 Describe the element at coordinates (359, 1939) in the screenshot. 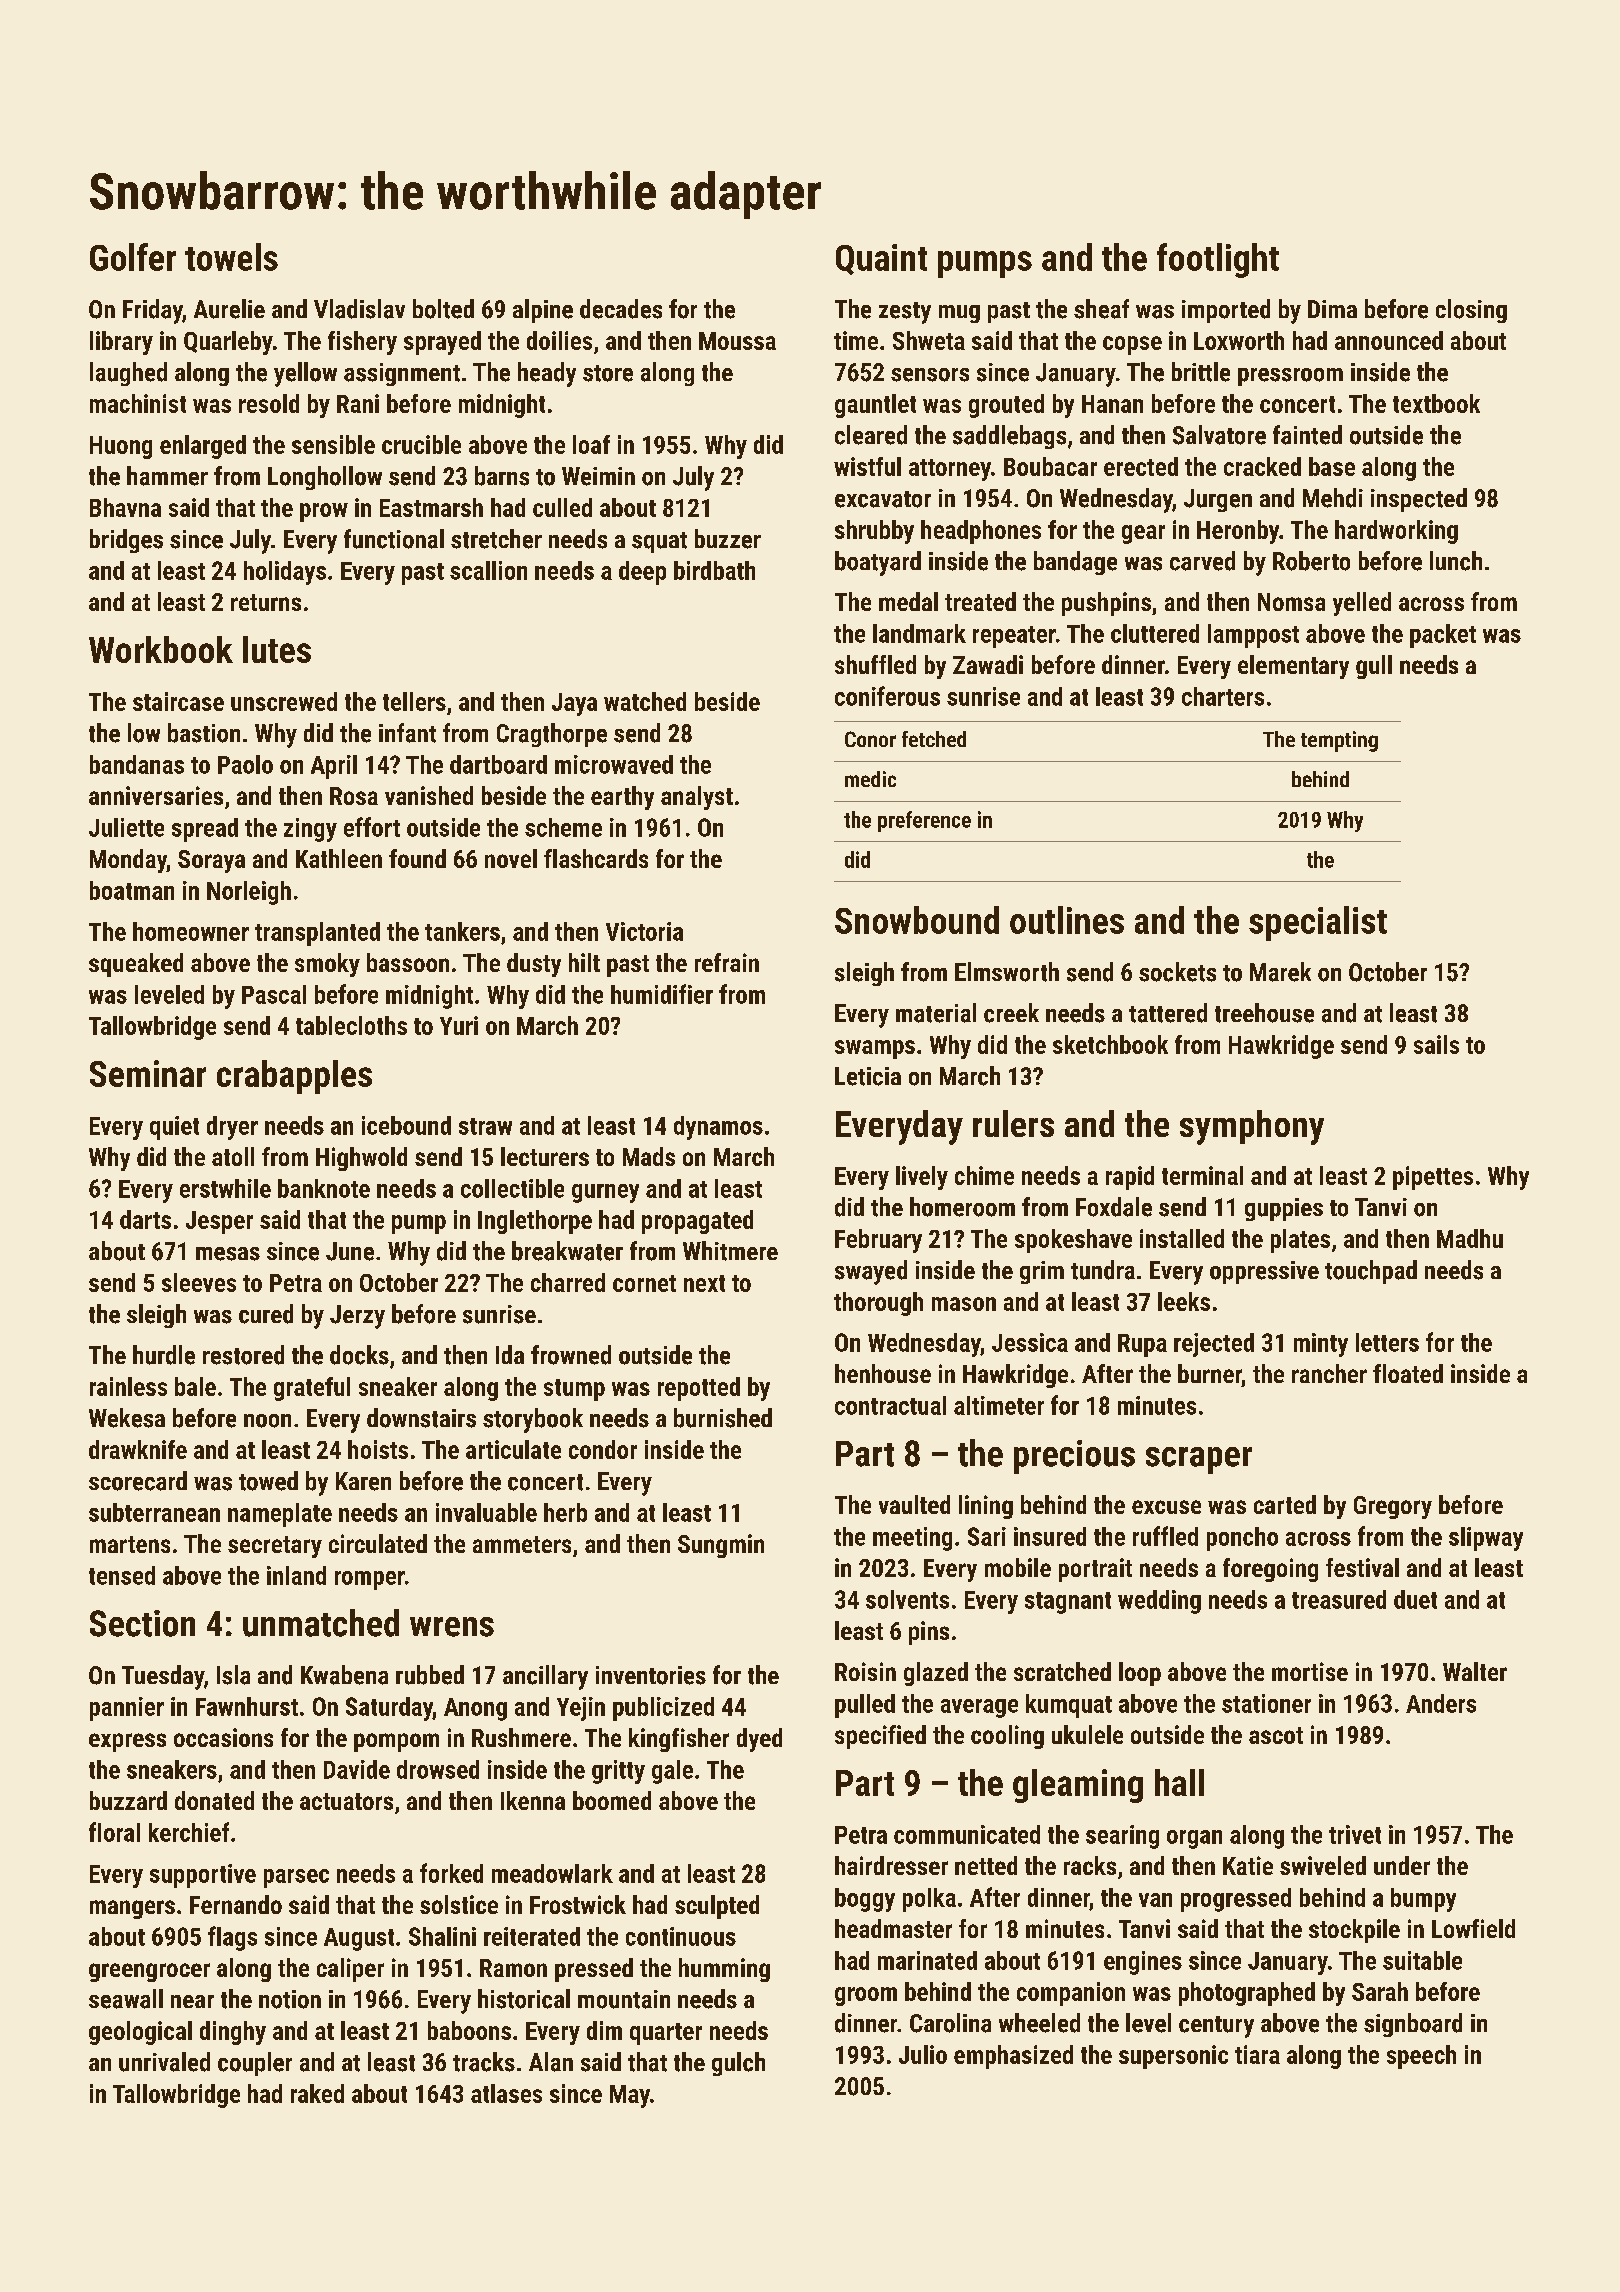

I see `August` at that location.
